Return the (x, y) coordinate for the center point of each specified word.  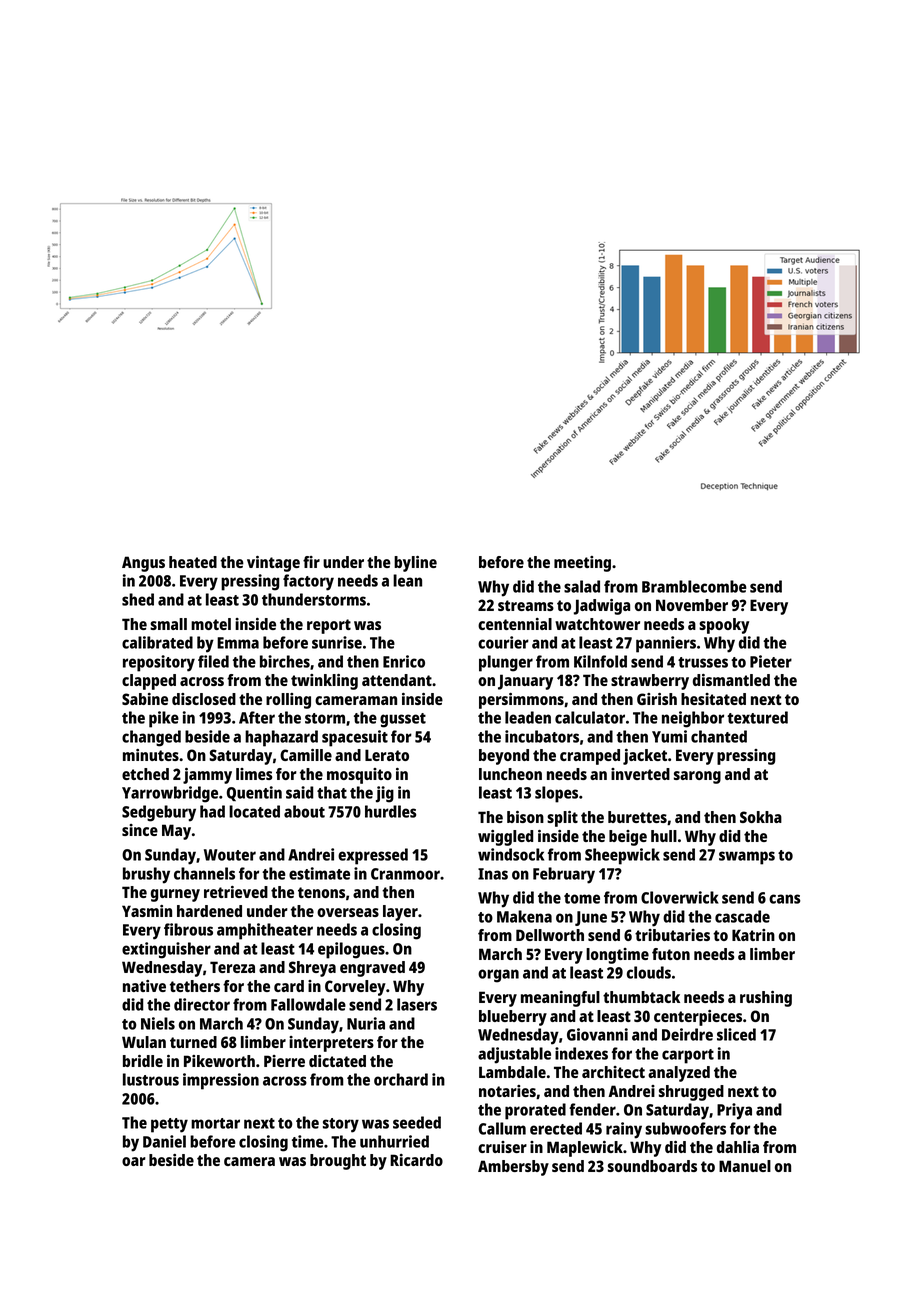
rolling (288, 701)
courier (503, 642)
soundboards (652, 1166)
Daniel (164, 1141)
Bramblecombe (694, 586)
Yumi (669, 736)
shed (138, 599)
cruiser (502, 1147)
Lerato (387, 755)
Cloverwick (680, 897)
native (144, 986)
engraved (372, 969)
